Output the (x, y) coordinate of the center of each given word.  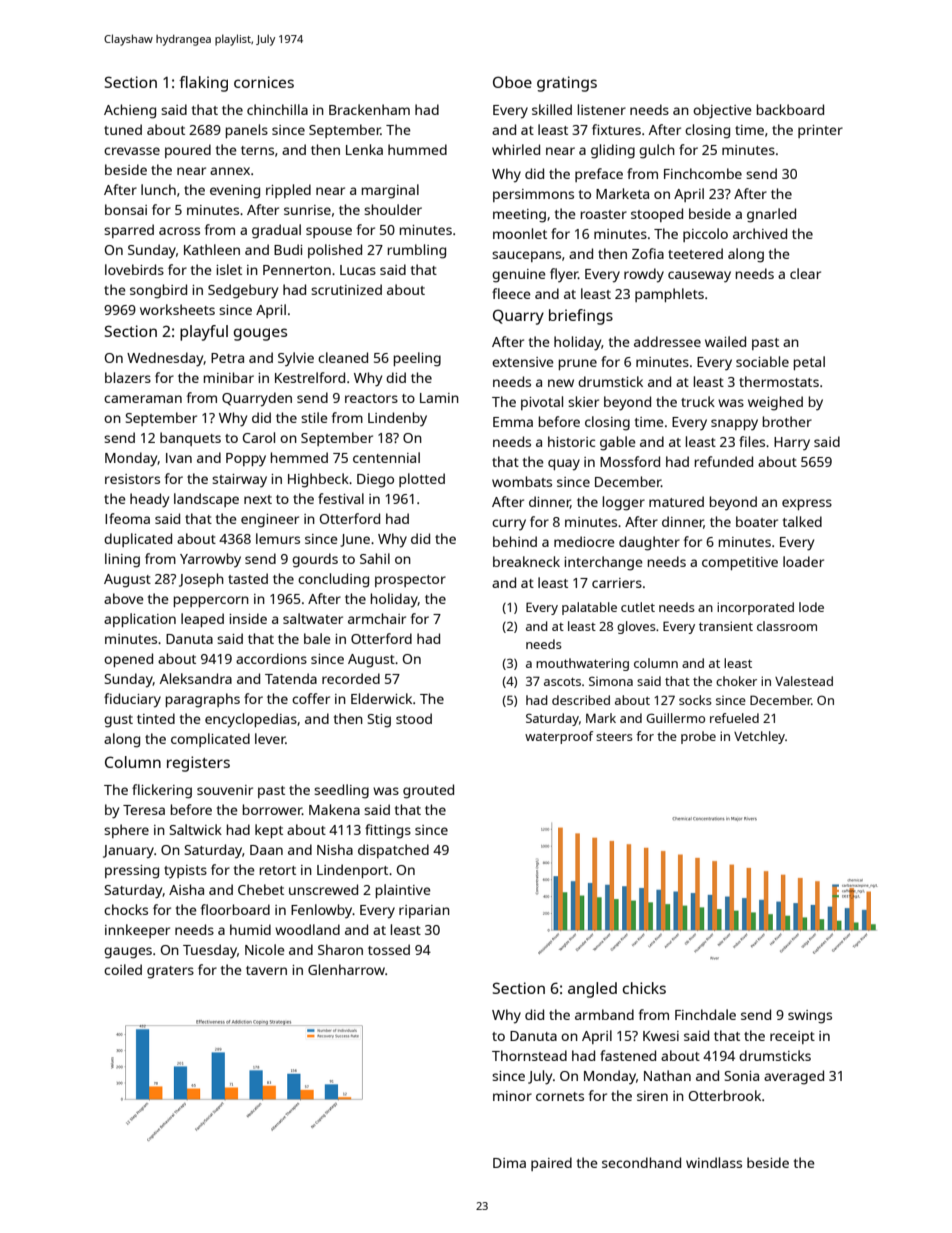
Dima (509, 1163)
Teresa (144, 810)
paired (551, 1164)
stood (414, 718)
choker (736, 681)
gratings (567, 84)
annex (230, 171)
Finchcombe (703, 173)
